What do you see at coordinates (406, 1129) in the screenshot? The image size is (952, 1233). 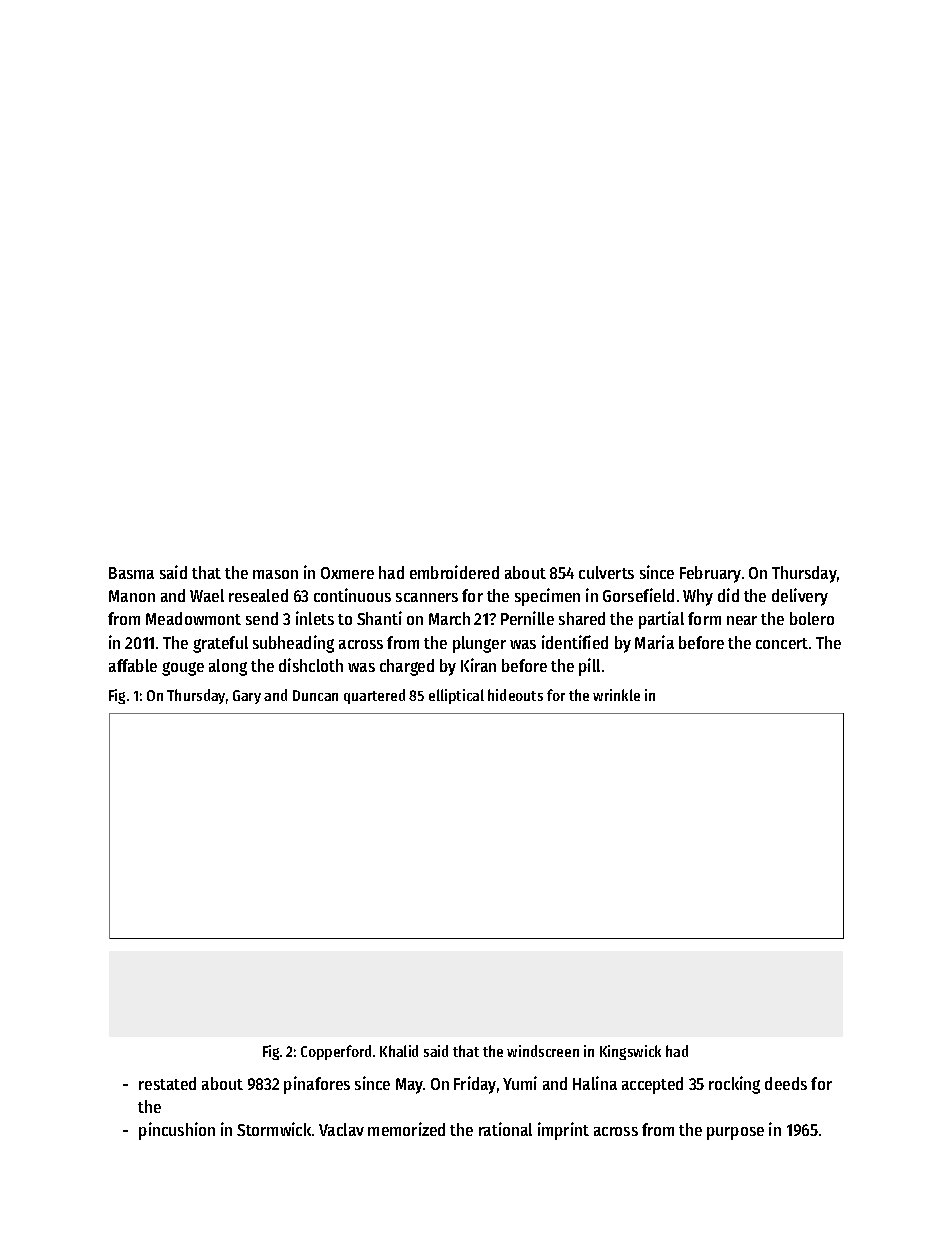 I see `memorized` at bounding box center [406, 1129].
